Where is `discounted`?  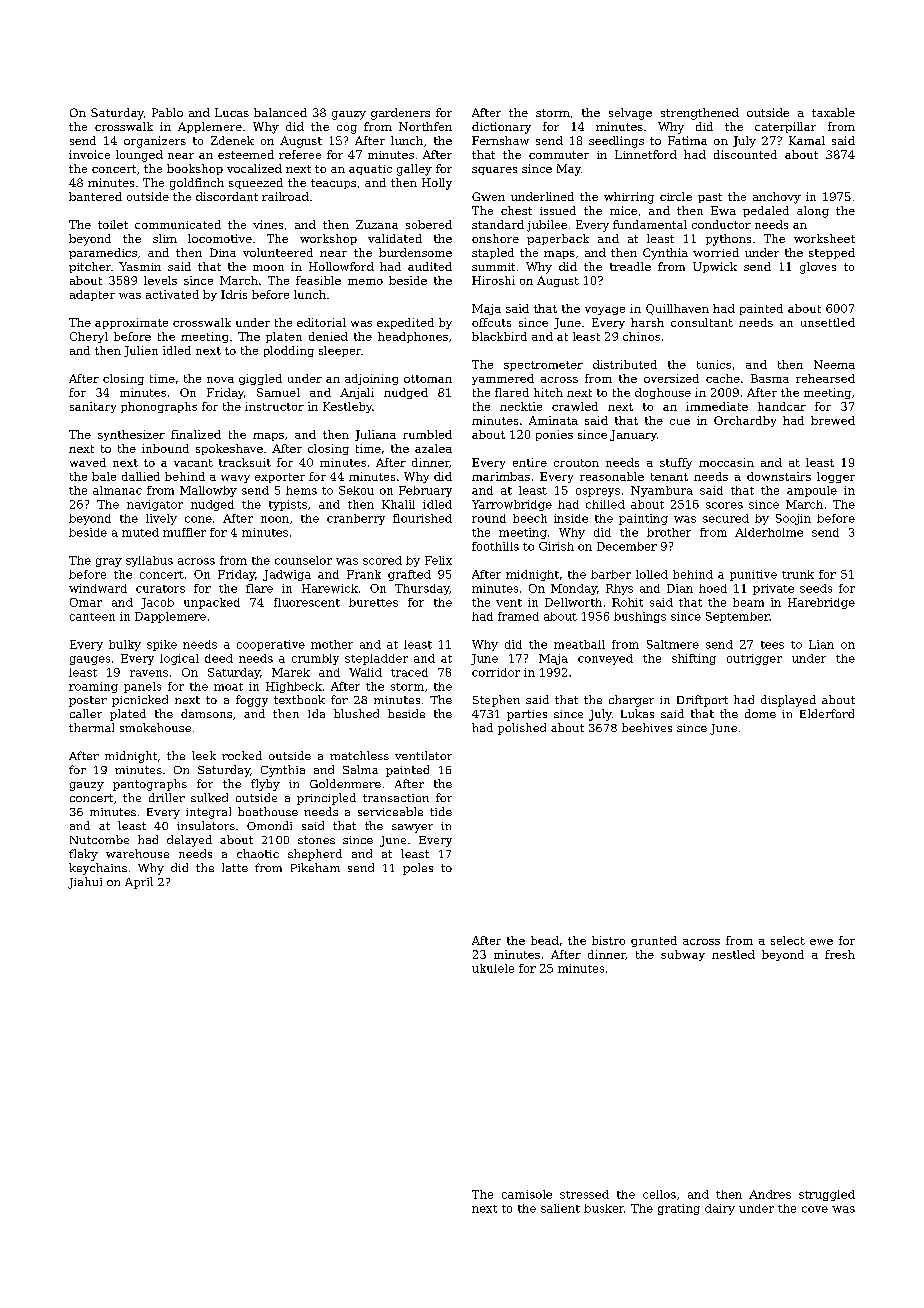 discounted is located at coordinates (745, 154).
